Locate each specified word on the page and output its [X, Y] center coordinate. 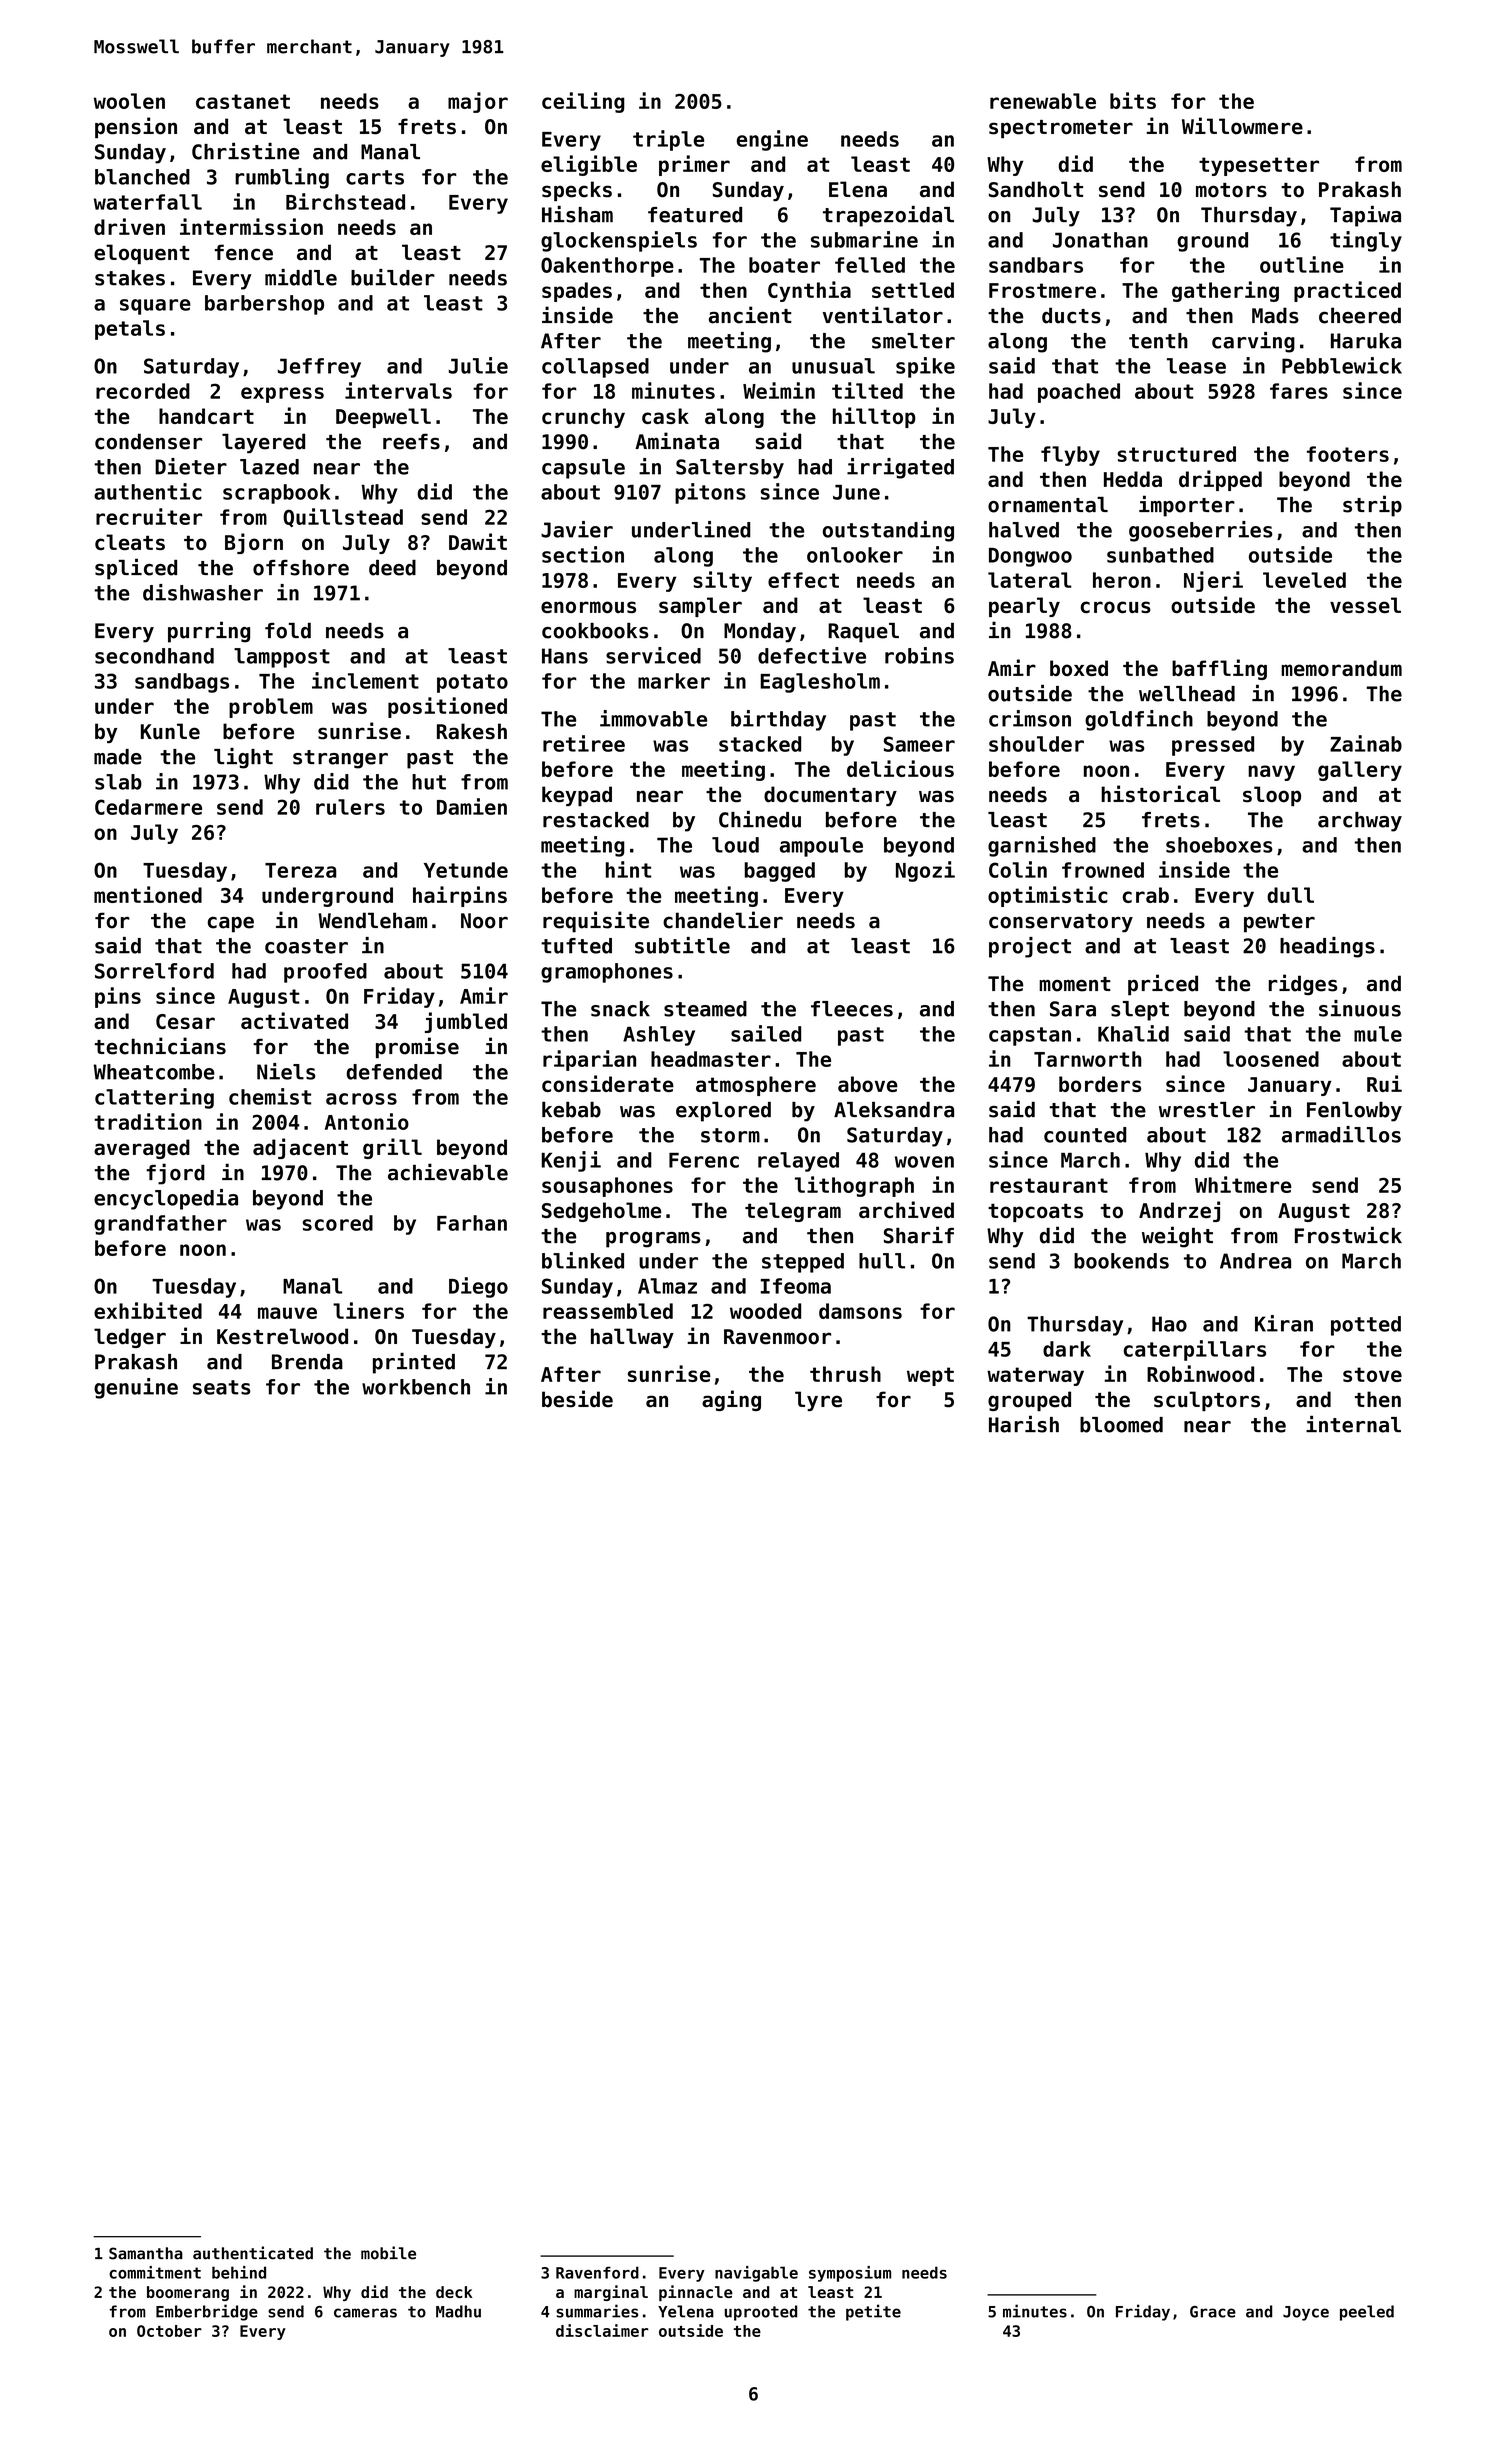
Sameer [919, 744]
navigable [756, 2274]
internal [1353, 1424]
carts [375, 177]
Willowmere [1242, 126]
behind [239, 2272]
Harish [1024, 1424]
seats [222, 1387]
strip [1372, 506]
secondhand [154, 656]
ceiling [583, 102]
